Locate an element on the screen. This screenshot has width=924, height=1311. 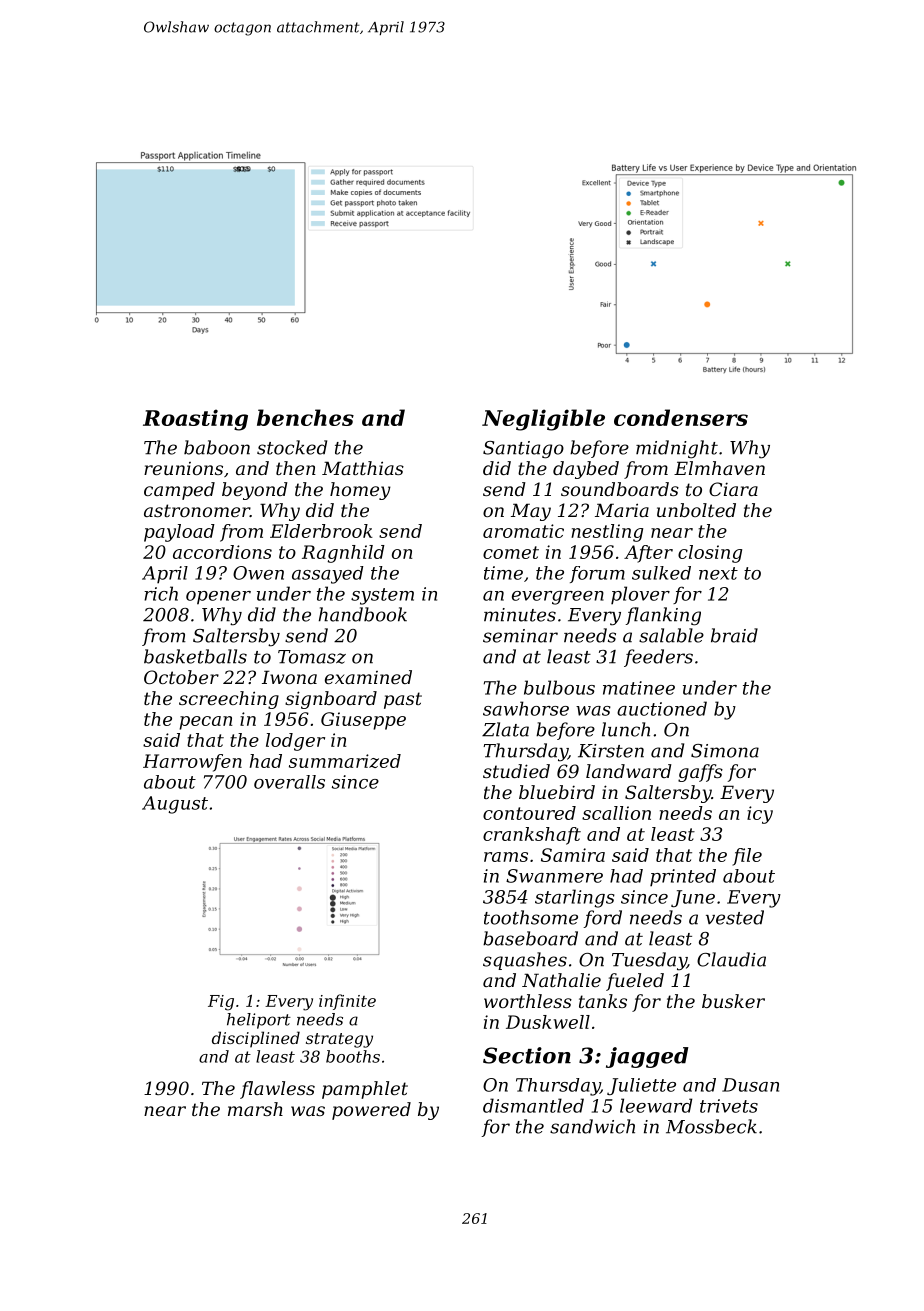
Harrowfen is located at coordinates (192, 763).
